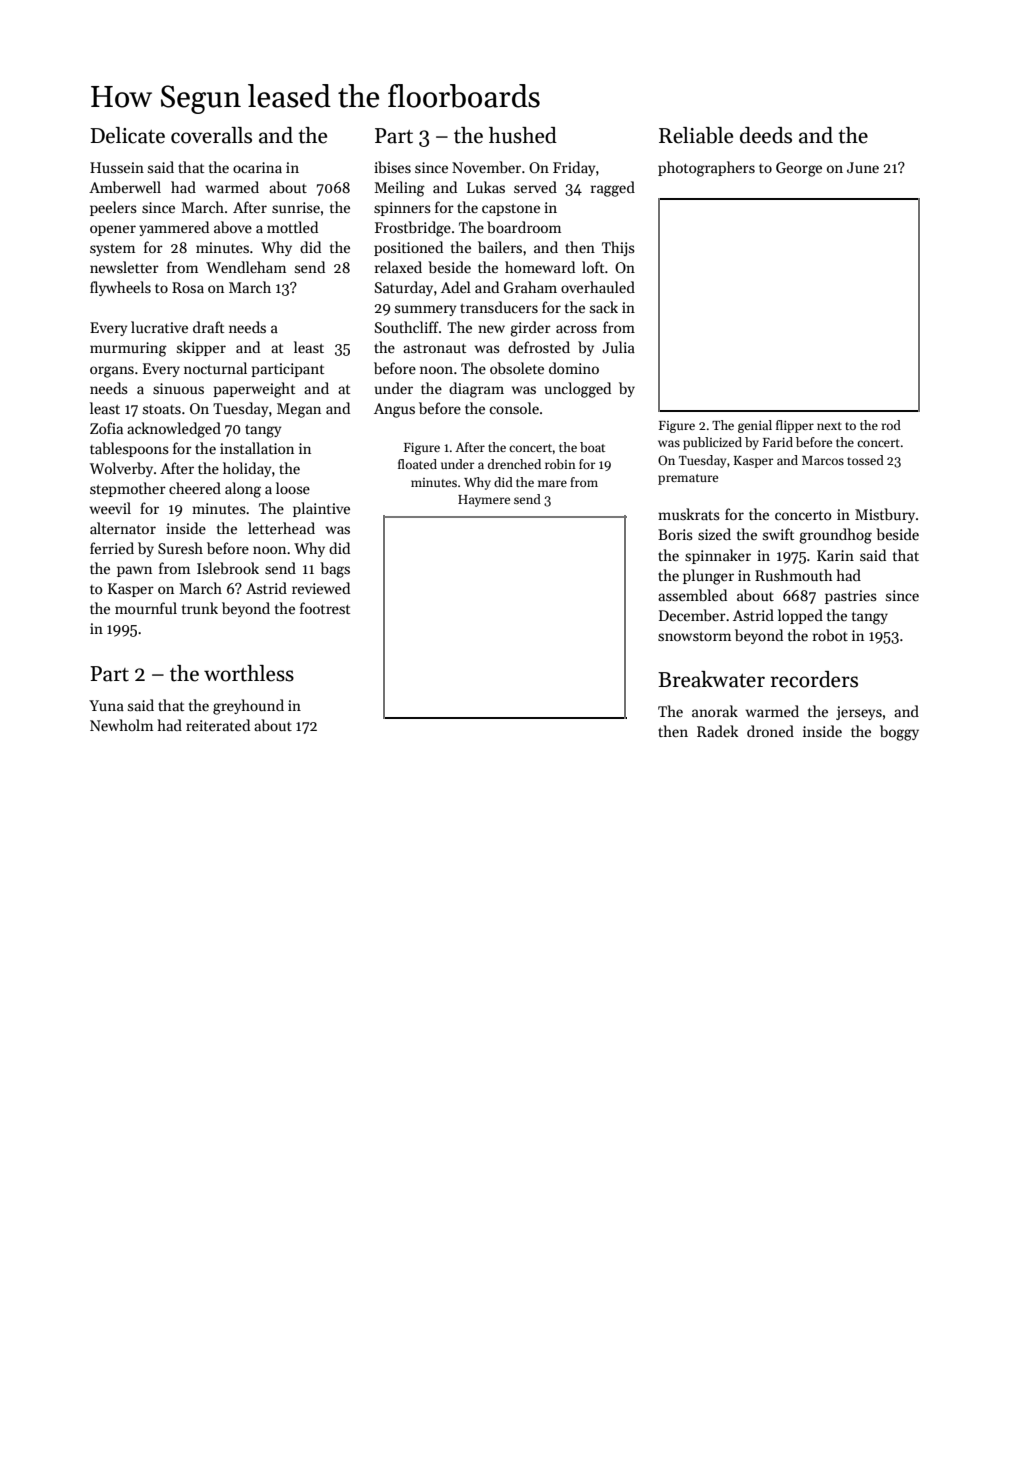  Describe the element at coordinates (486, 167) in the screenshot. I see `November` at that location.
